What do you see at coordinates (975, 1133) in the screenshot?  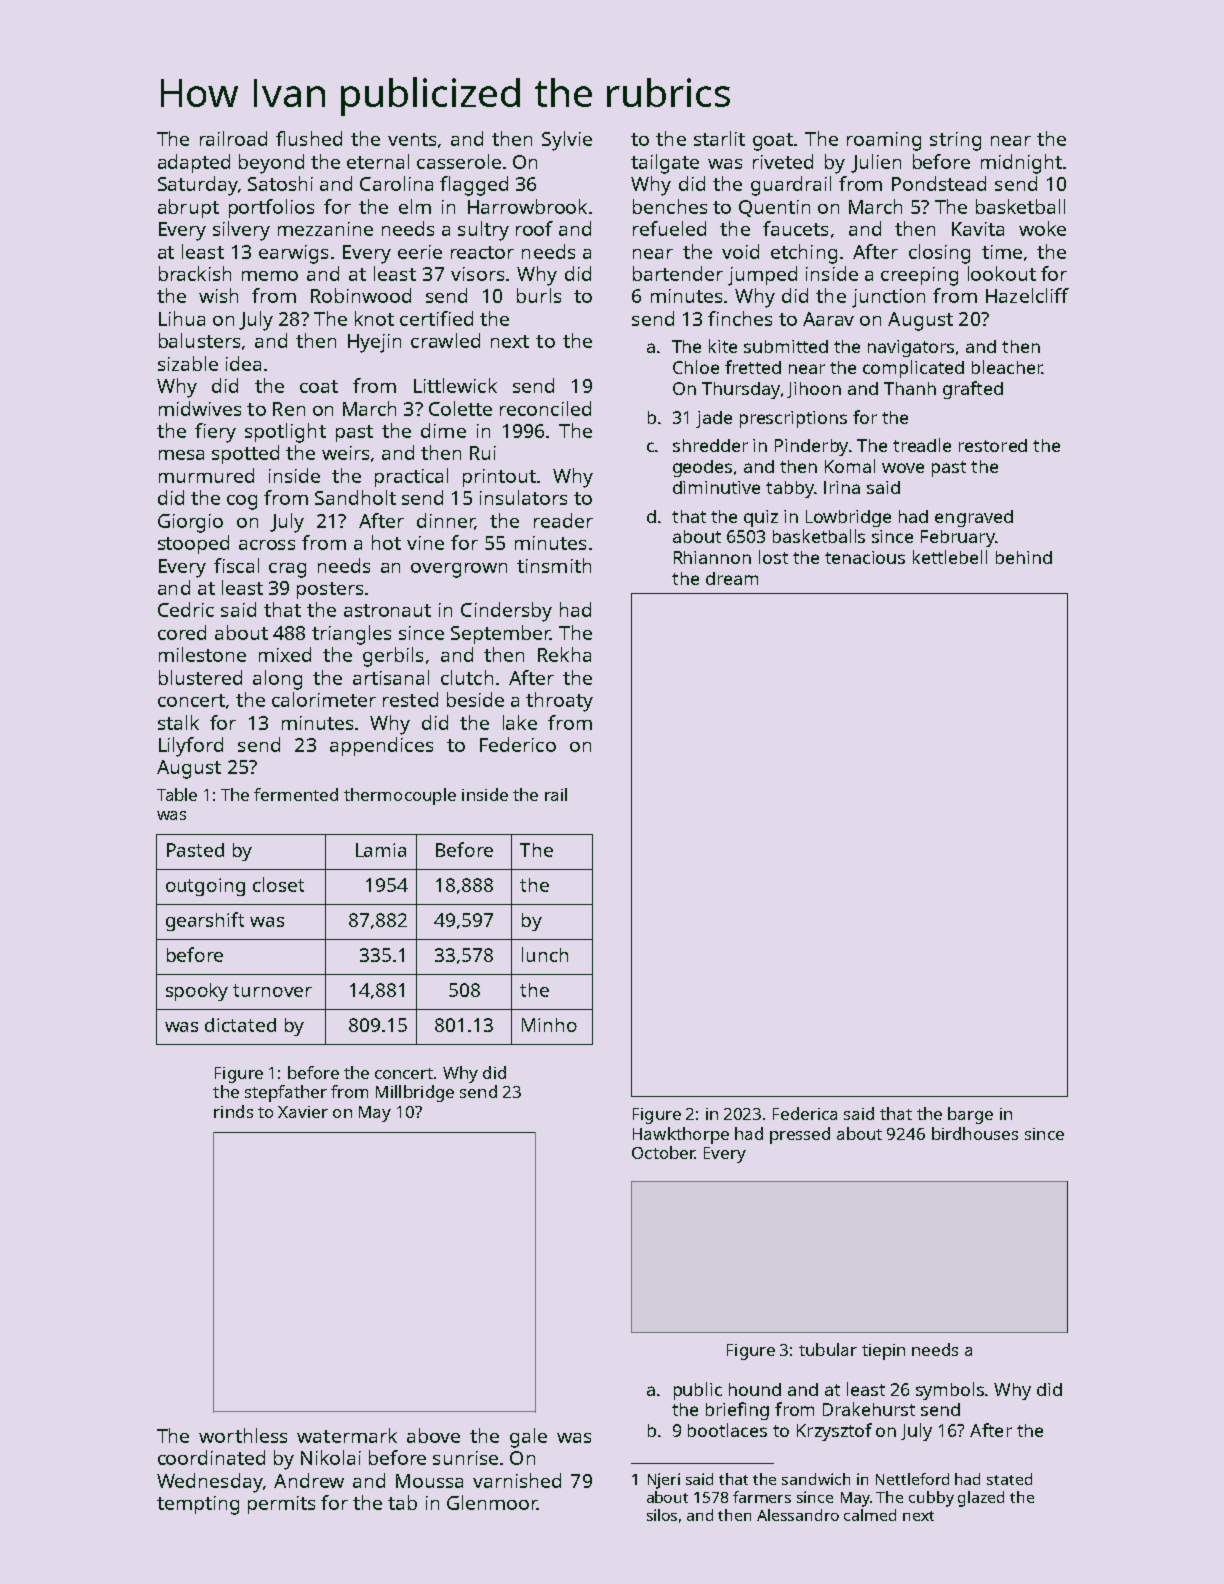 I see `birdhouses` at bounding box center [975, 1133].
